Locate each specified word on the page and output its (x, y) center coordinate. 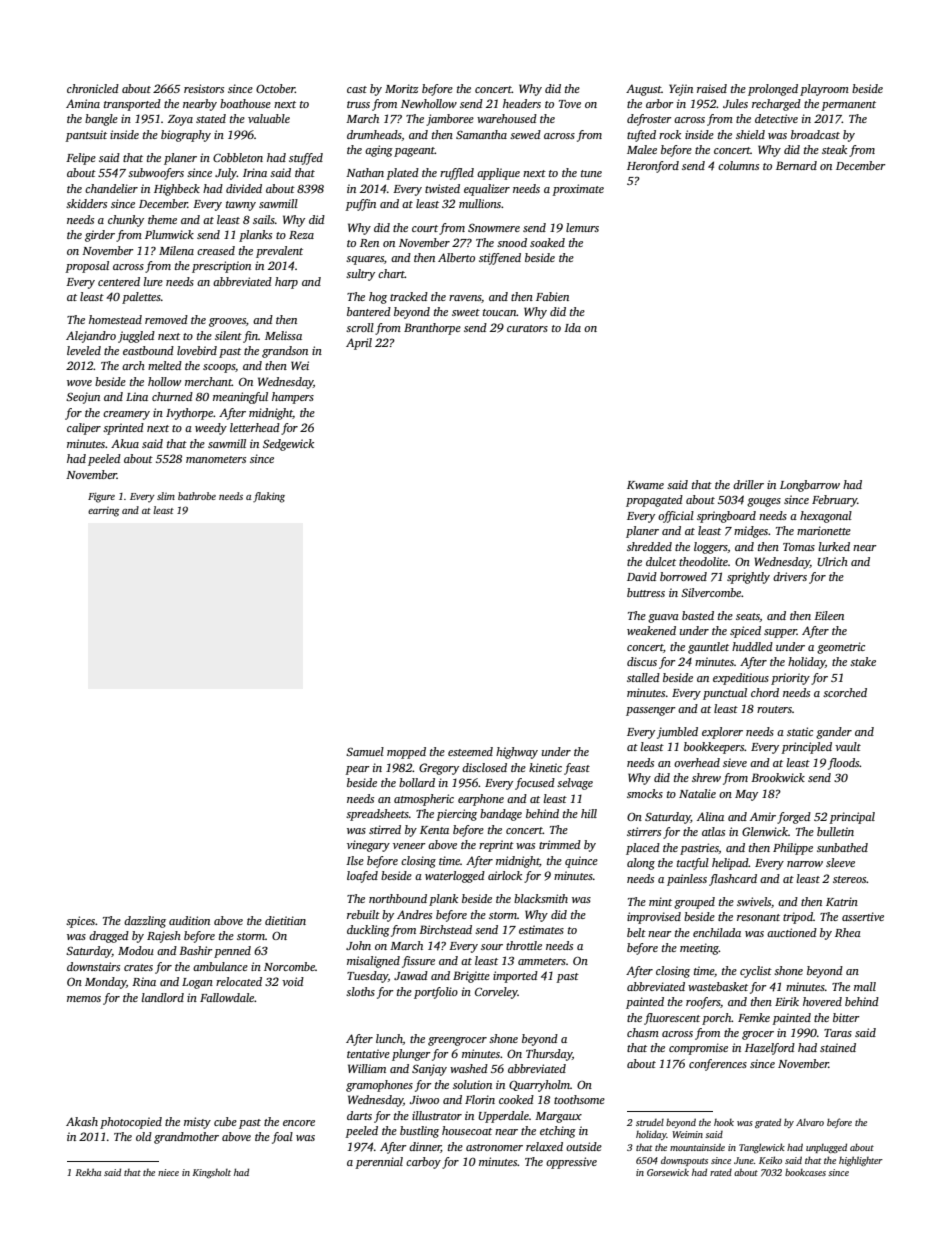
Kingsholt (212, 1173)
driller (748, 484)
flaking (269, 497)
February (834, 501)
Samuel (365, 751)
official (676, 517)
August (644, 90)
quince (581, 862)
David (642, 576)
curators (527, 328)
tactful (693, 864)
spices (80, 922)
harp (286, 283)
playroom (824, 90)
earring (103, 512)
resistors (204, 88)
